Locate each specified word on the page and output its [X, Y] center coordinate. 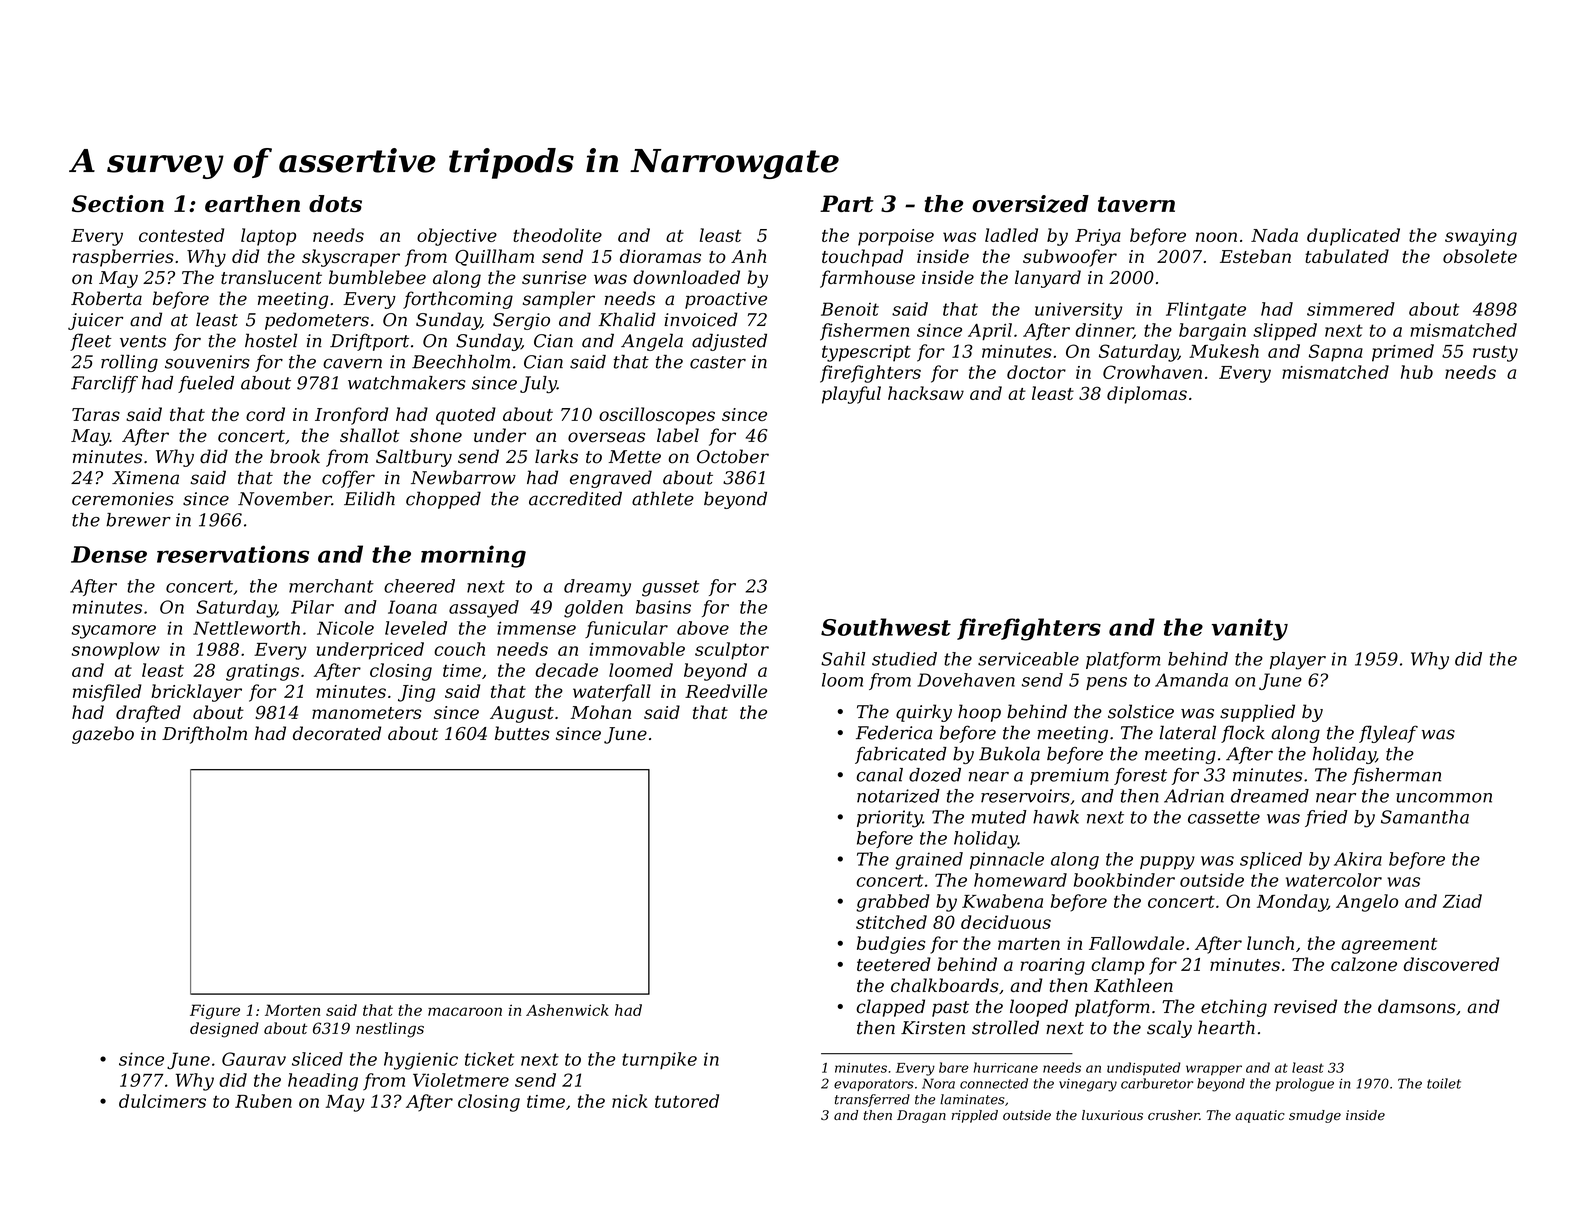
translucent [271, 277]
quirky [924, 713]
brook [295, 456]
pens [1106, 683]
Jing [416, 693]
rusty [1495, 353]
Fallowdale [1136, 943]
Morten [292, 1010]
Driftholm [204, 735]
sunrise [554, 278]
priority [889, 819]
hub [1417, 372]
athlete [663, 498]
